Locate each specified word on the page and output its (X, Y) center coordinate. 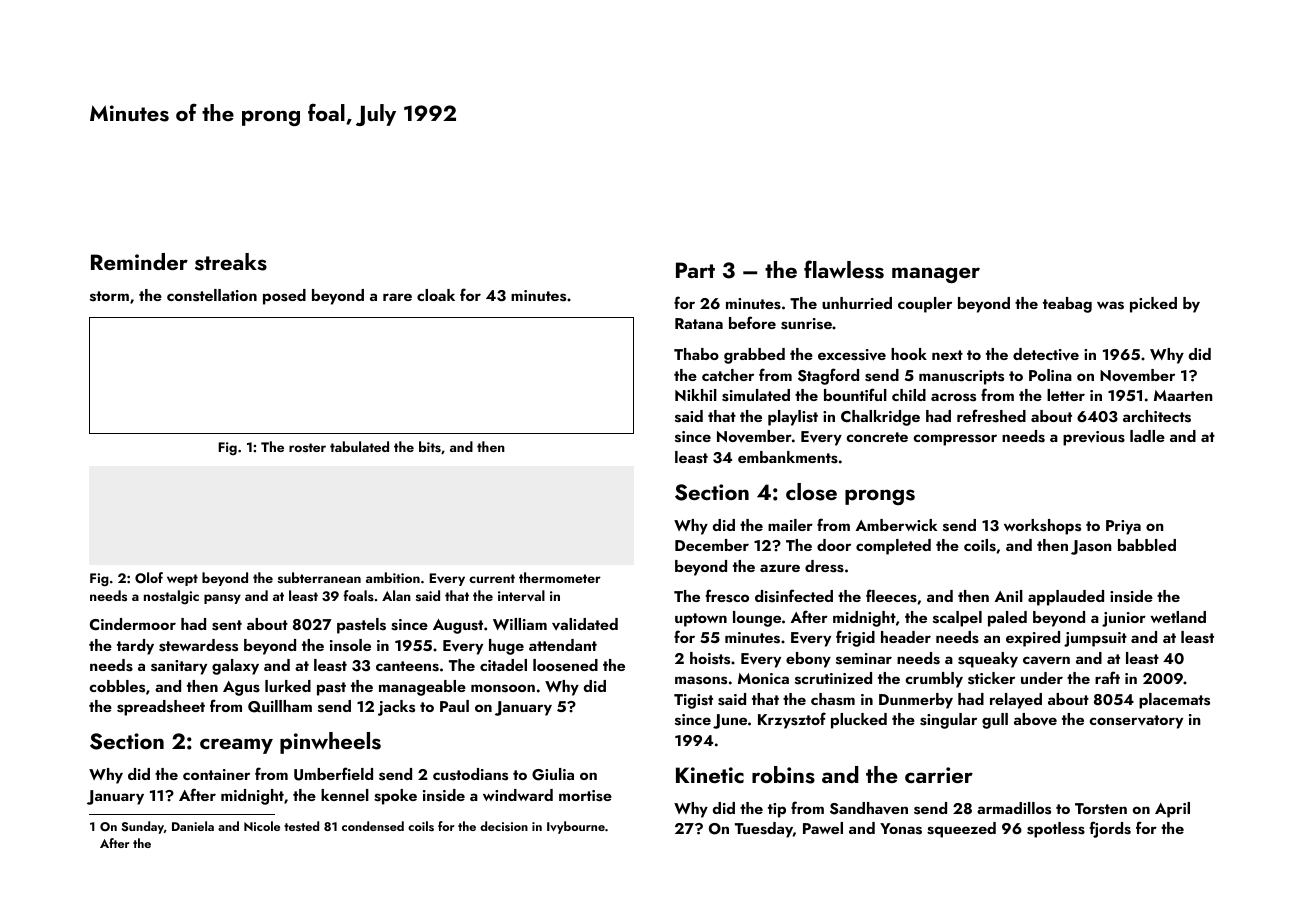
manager (936, 275)
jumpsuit (1095, 639)
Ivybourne (576, 827)
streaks (231, 262)
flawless (844, 269)
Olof (149, 578)
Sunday (142, 827)
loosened (565, 665)
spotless (1056, 830)
